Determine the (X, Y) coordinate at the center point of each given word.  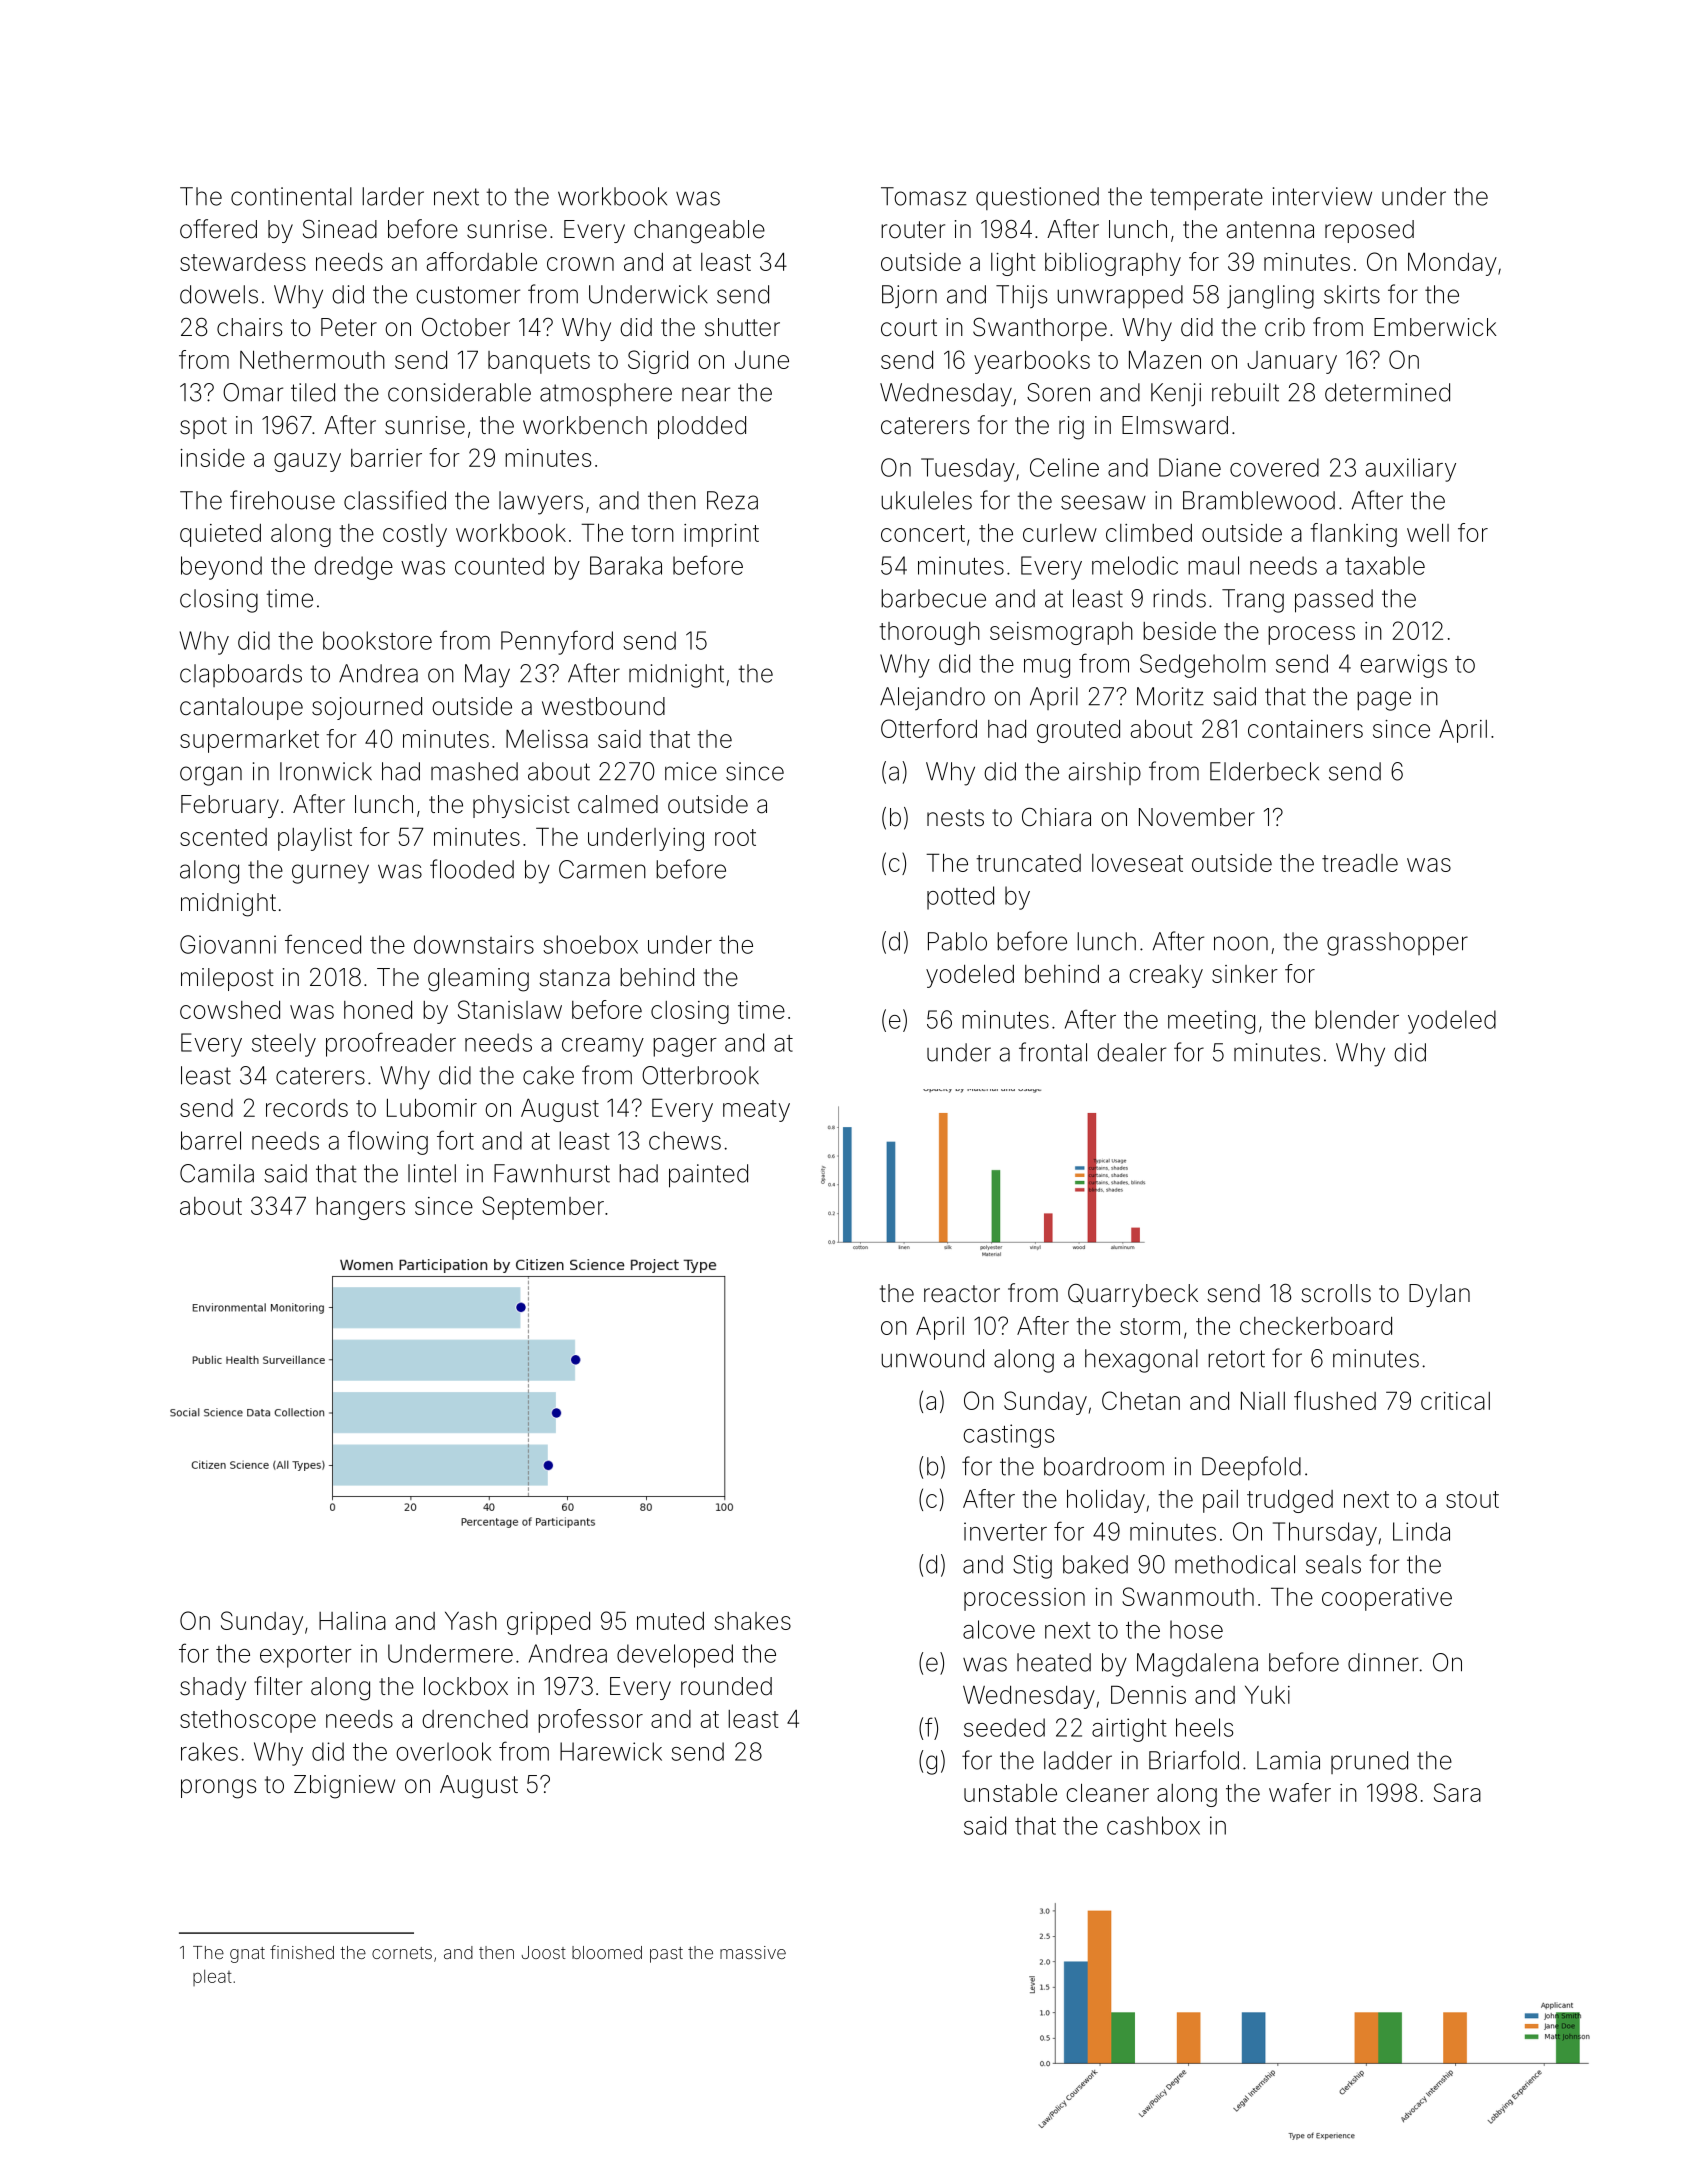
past (666, 1955)
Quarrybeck (1133, 1295)
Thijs (1021, 296)
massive (753, 1952)
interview (1322, 196)
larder (393, 196)
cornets (402, 1953)
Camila (217, 1173)
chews (685, 1140)
